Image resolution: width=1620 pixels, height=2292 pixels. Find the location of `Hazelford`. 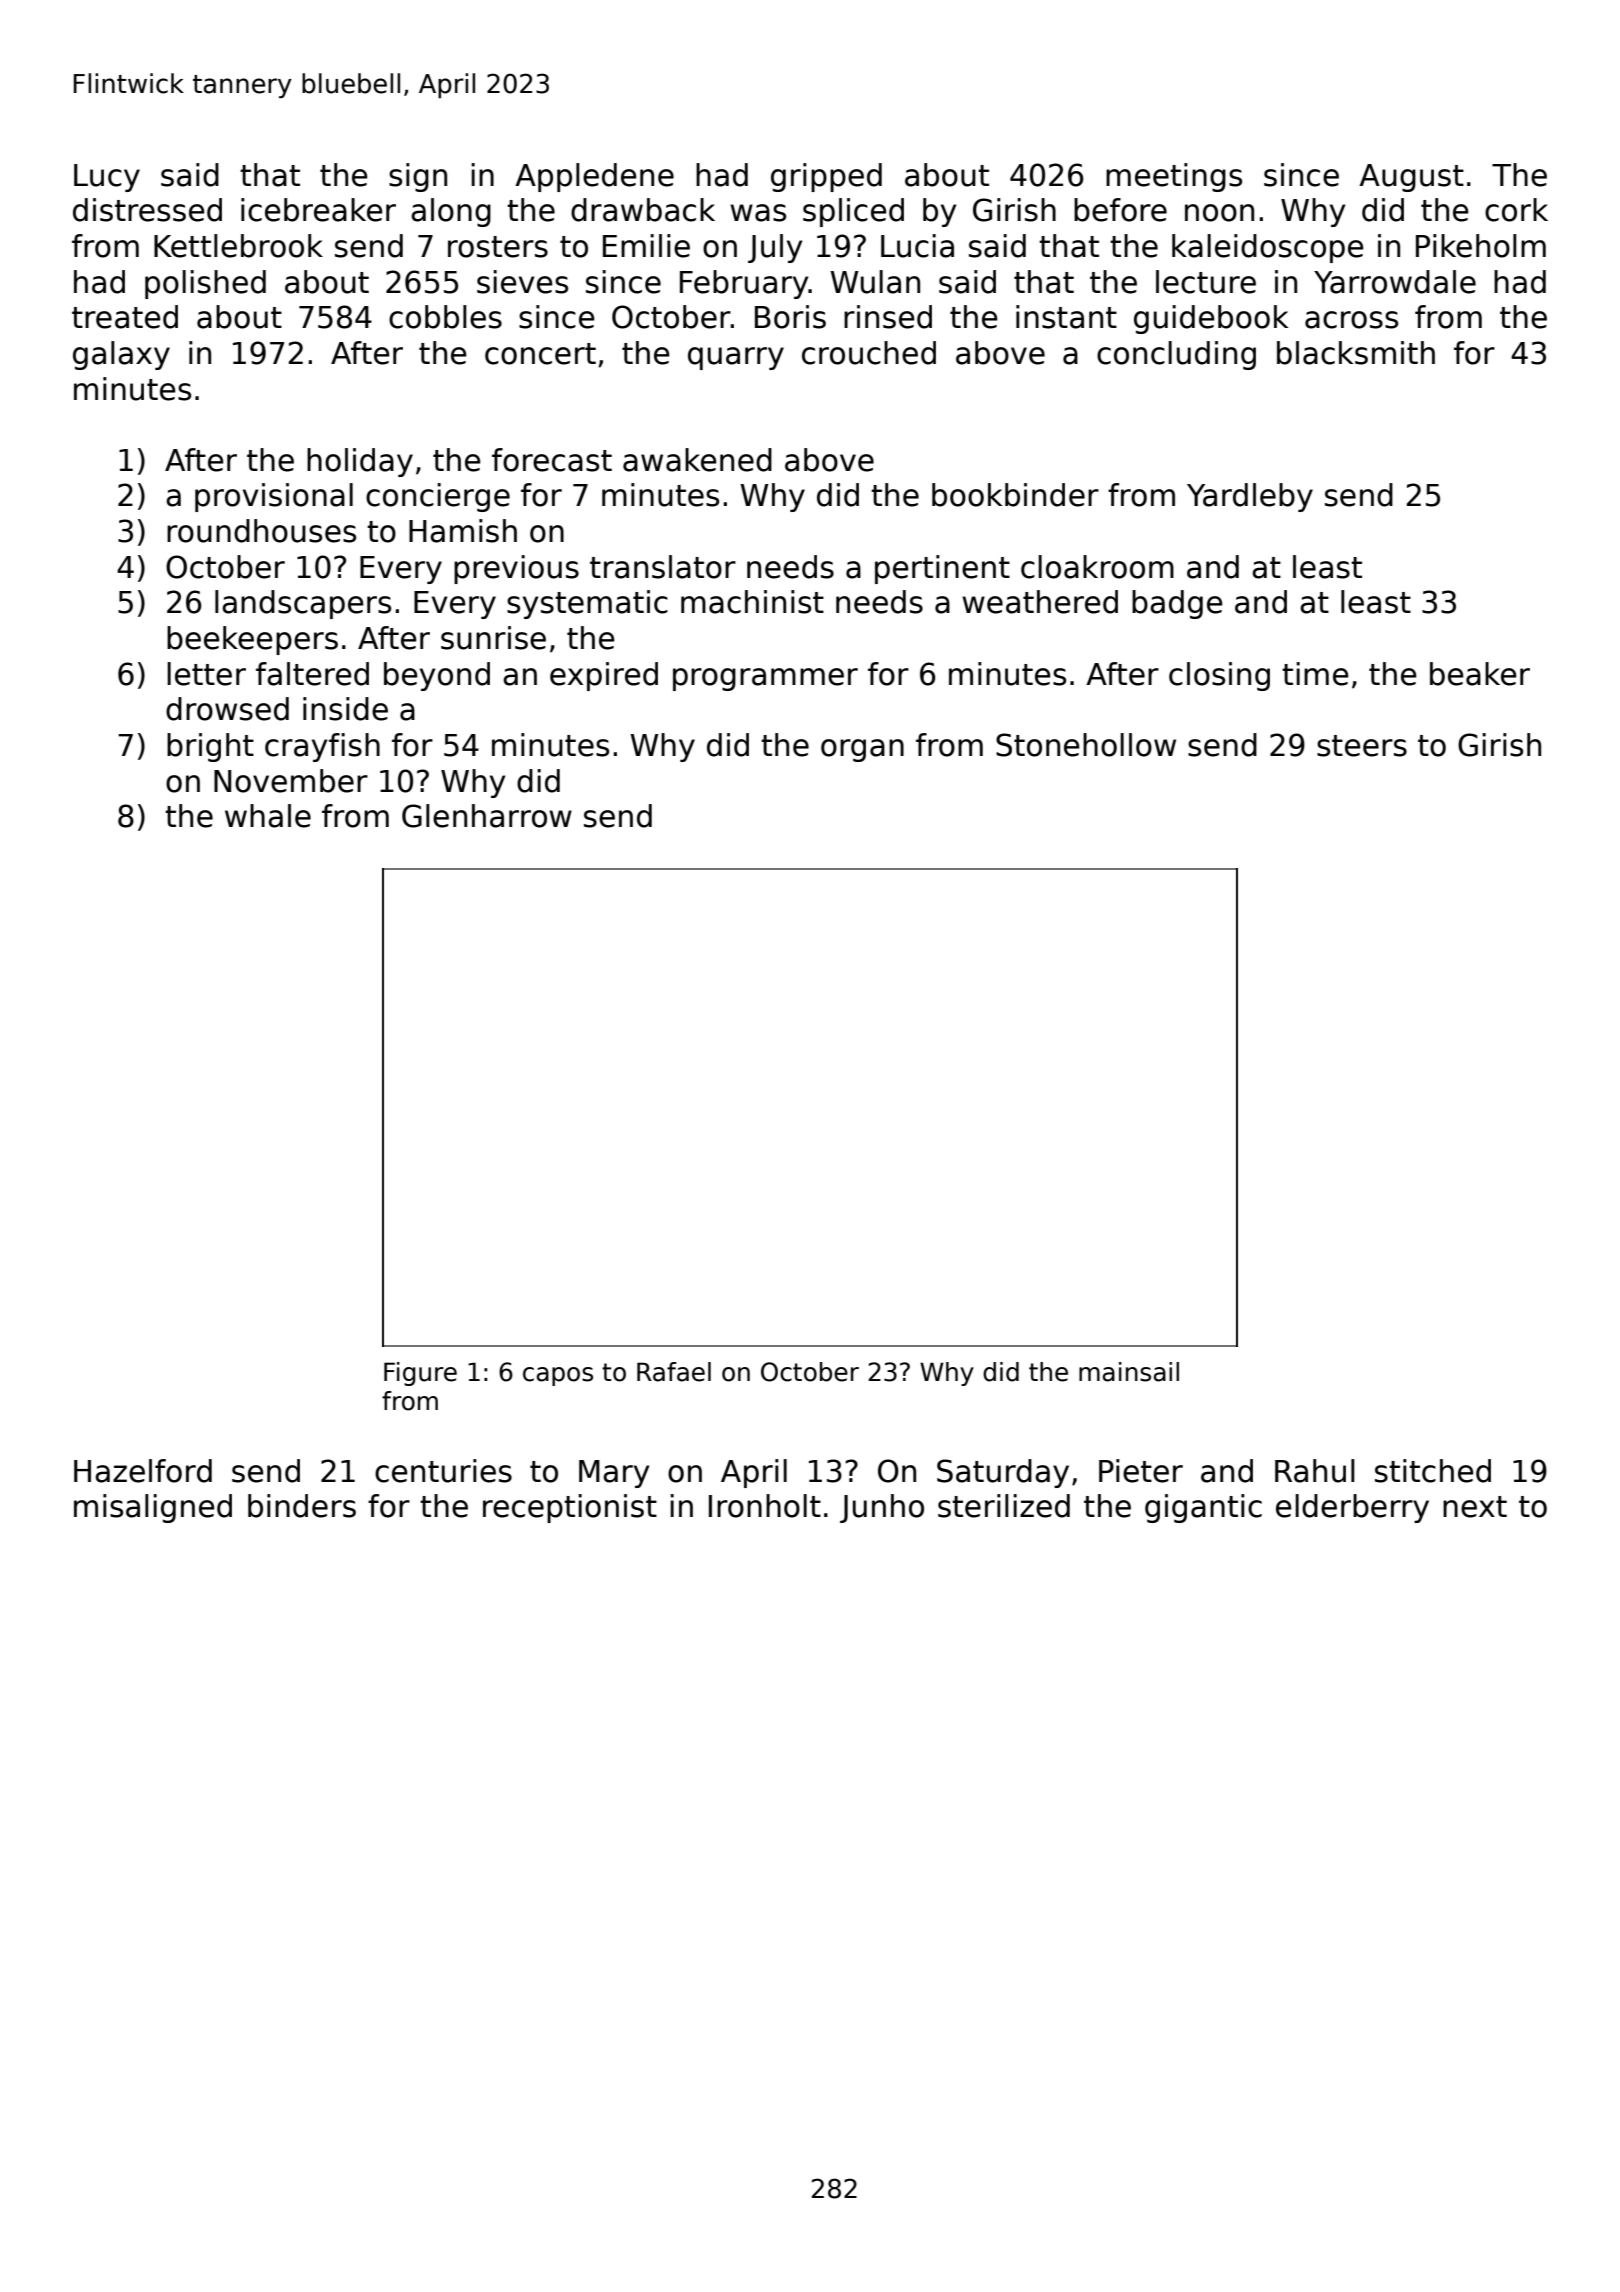

Hazelford is located at coordinates (143, 1471).
